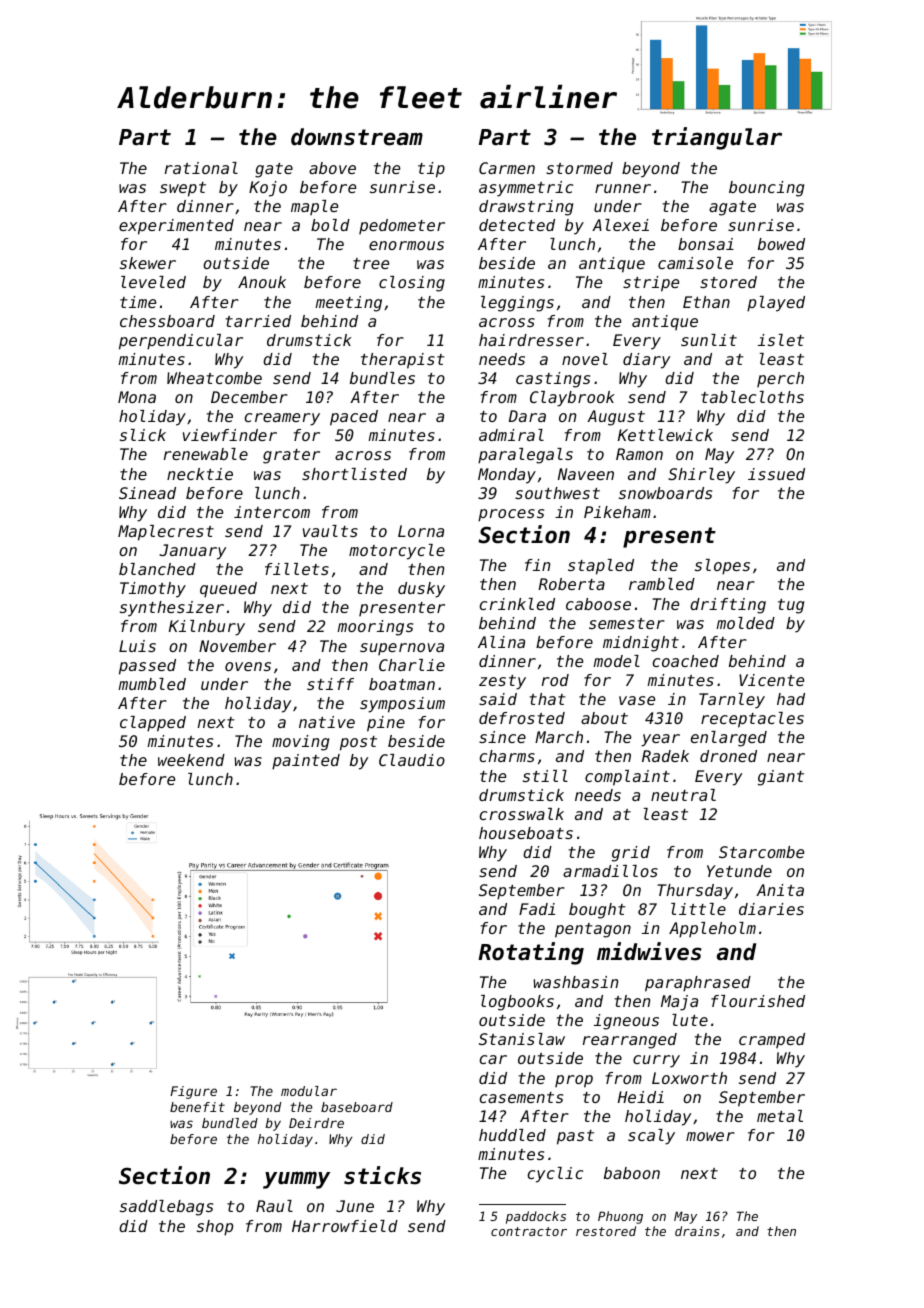  I want to click on shop, so click(215, 1228).
